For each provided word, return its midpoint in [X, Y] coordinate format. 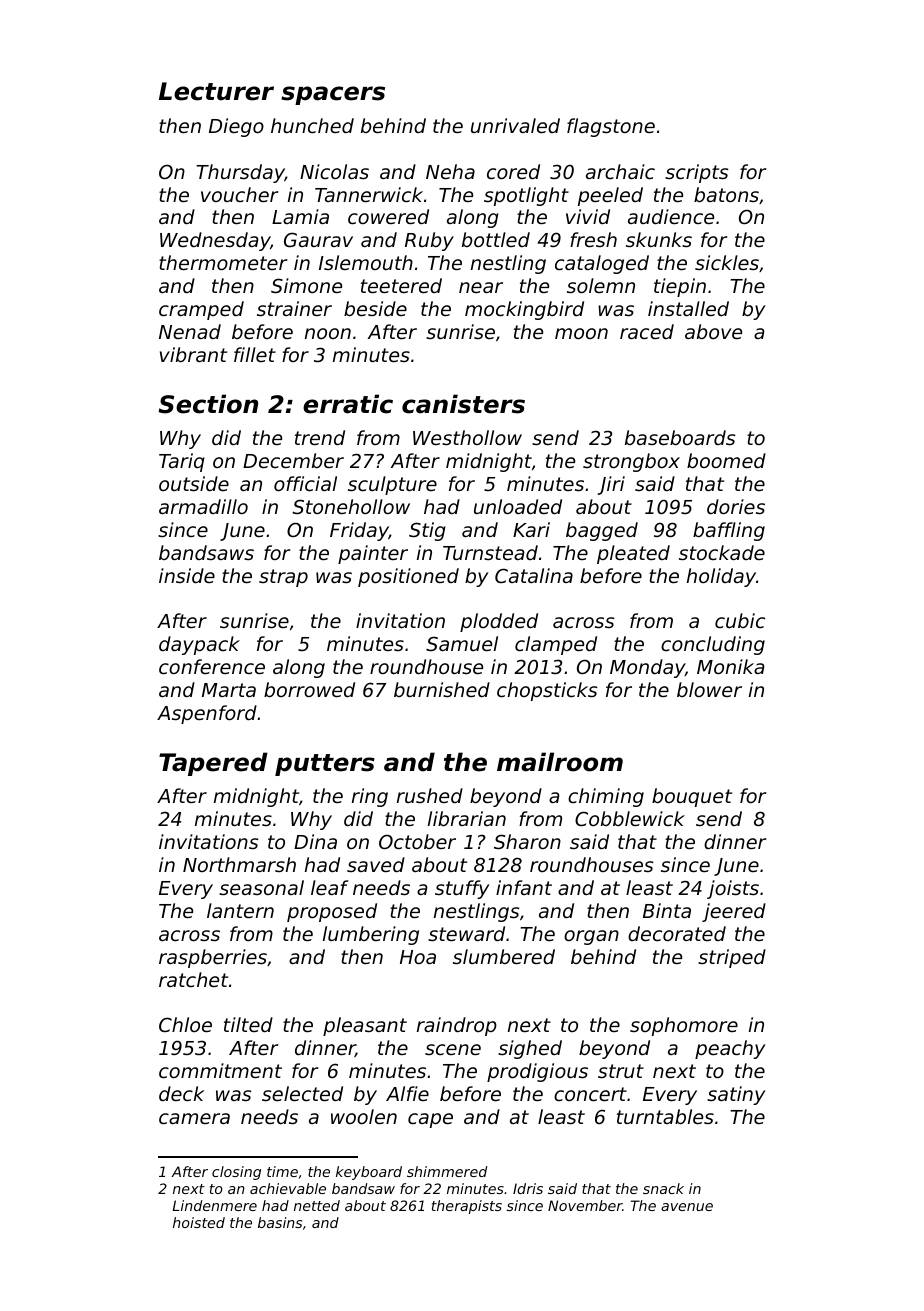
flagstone [611, 127]
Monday [647, 668]
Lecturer [216, 91]
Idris [528, 1188]
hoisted [199, 1222]
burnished [442, 689]
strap [283, 578]
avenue [687, 1207]
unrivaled [515, 125]
